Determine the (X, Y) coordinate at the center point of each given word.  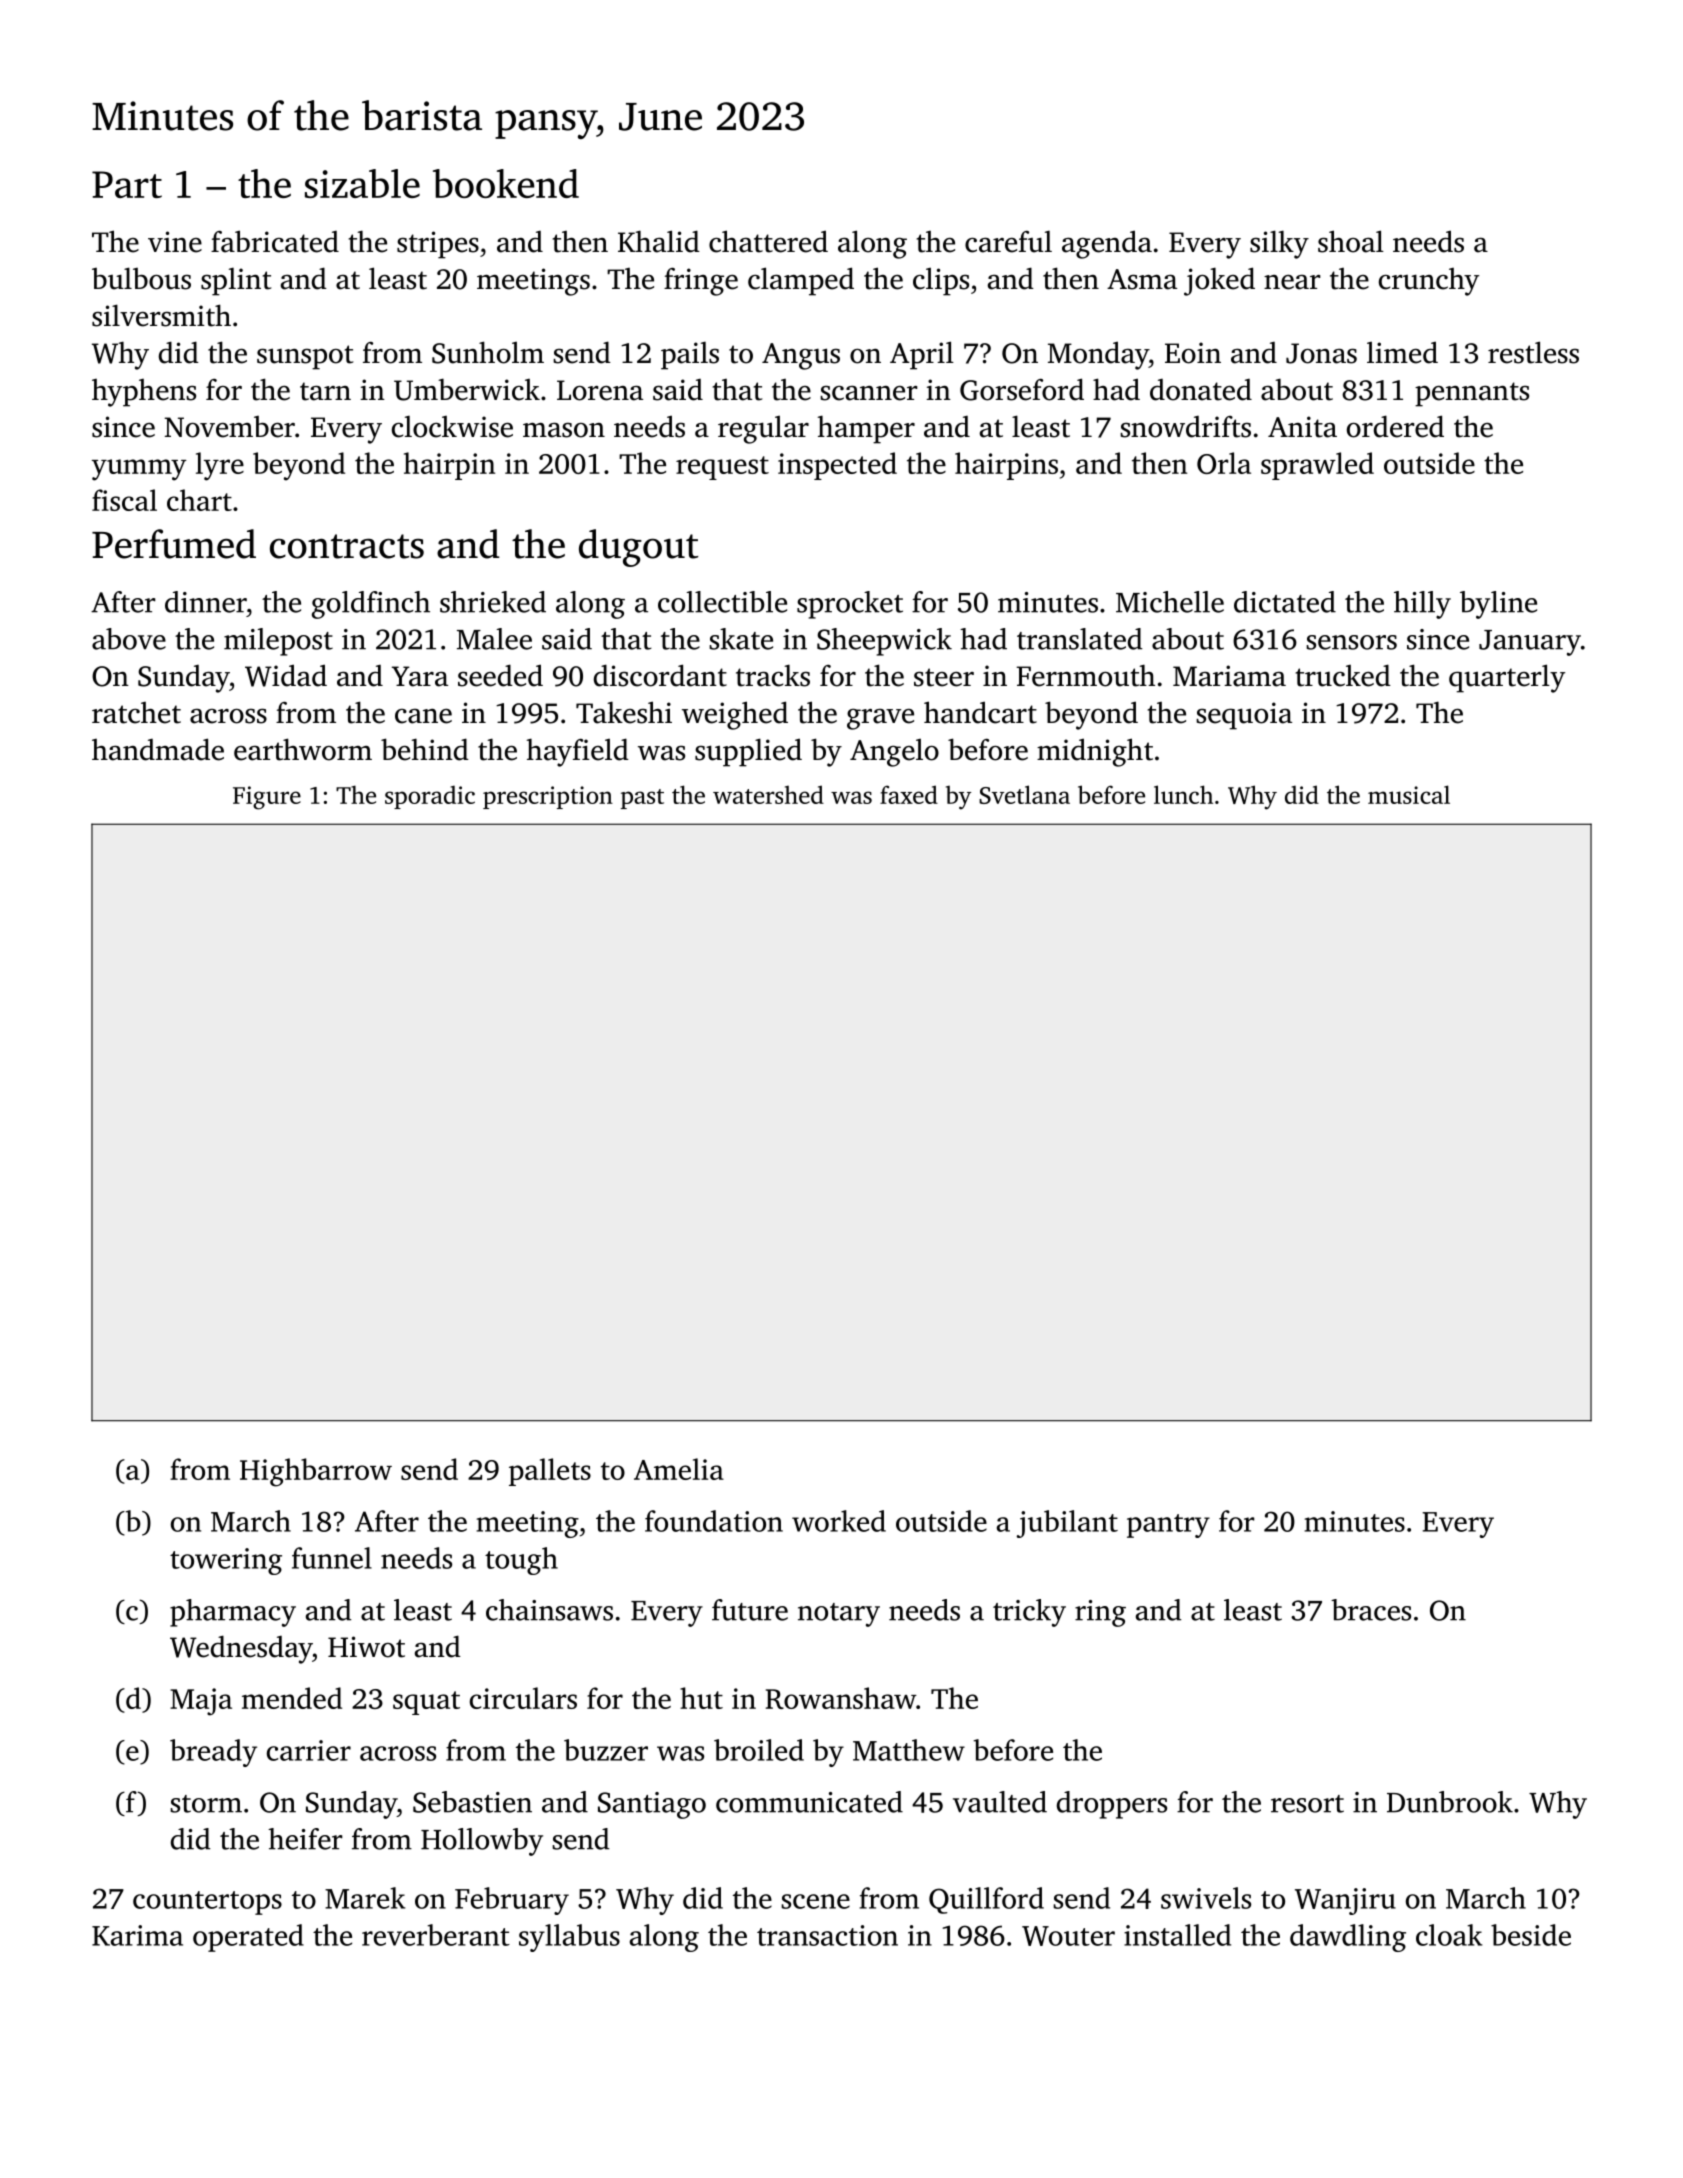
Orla (1224, 463)
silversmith (161, 315)
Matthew (909, 1750)
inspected (837, 466)
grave (880, 719)
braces (1371, 1610)
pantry (1168, 1526)
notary (839, 1615)
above (129, 639)
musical (1409, 794)
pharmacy (233, 1613)
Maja (201, 1702)
